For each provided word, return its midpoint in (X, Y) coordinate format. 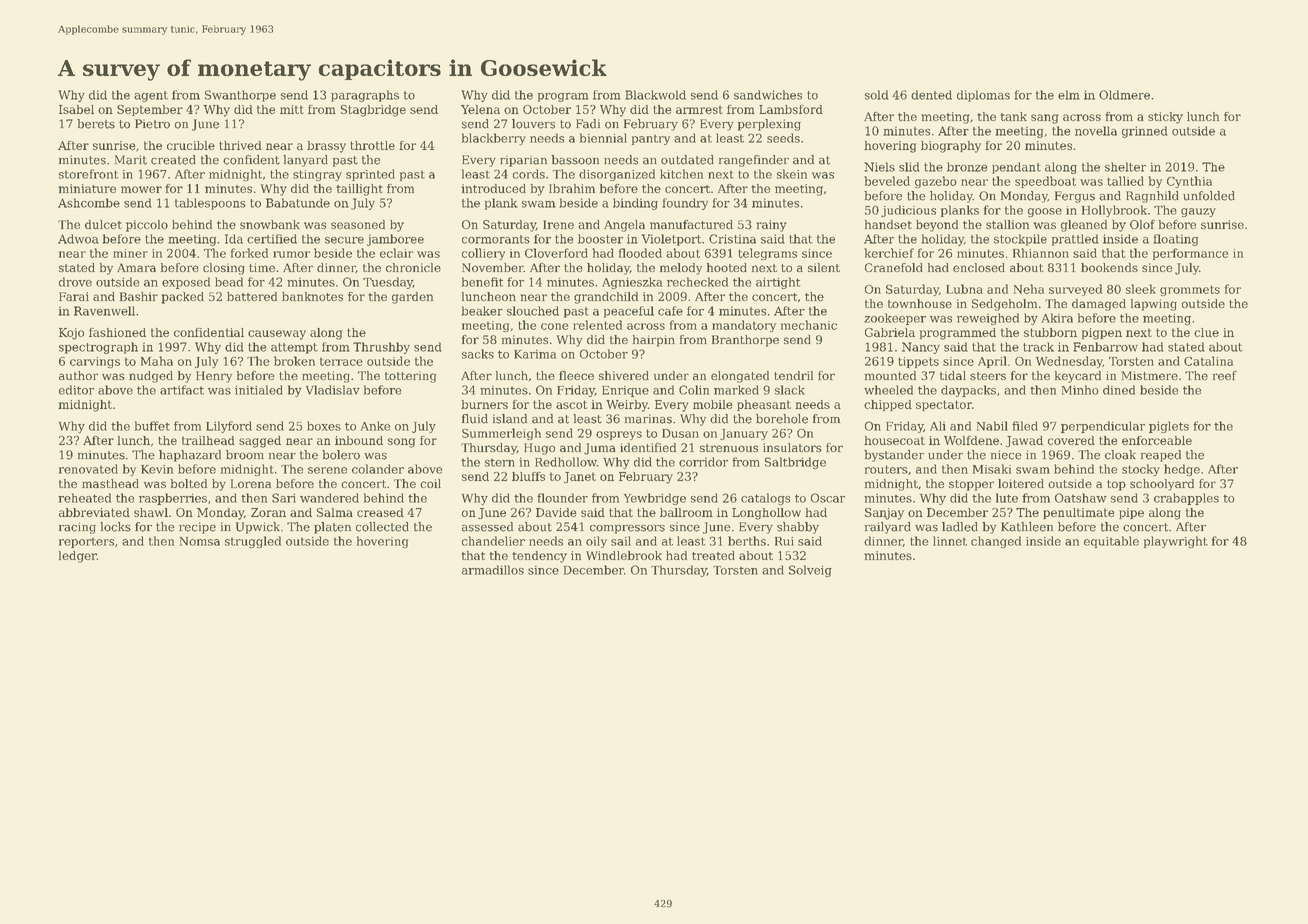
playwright (1176, 542)
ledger (78, 557)
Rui (784, 541)
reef (1225, 375)
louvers (533, 124)
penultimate (1078, 513)
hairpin (654, 341)
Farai (74, 296)
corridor (703, 462)
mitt (292, 109)
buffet (152, 426)
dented (931, 95)
